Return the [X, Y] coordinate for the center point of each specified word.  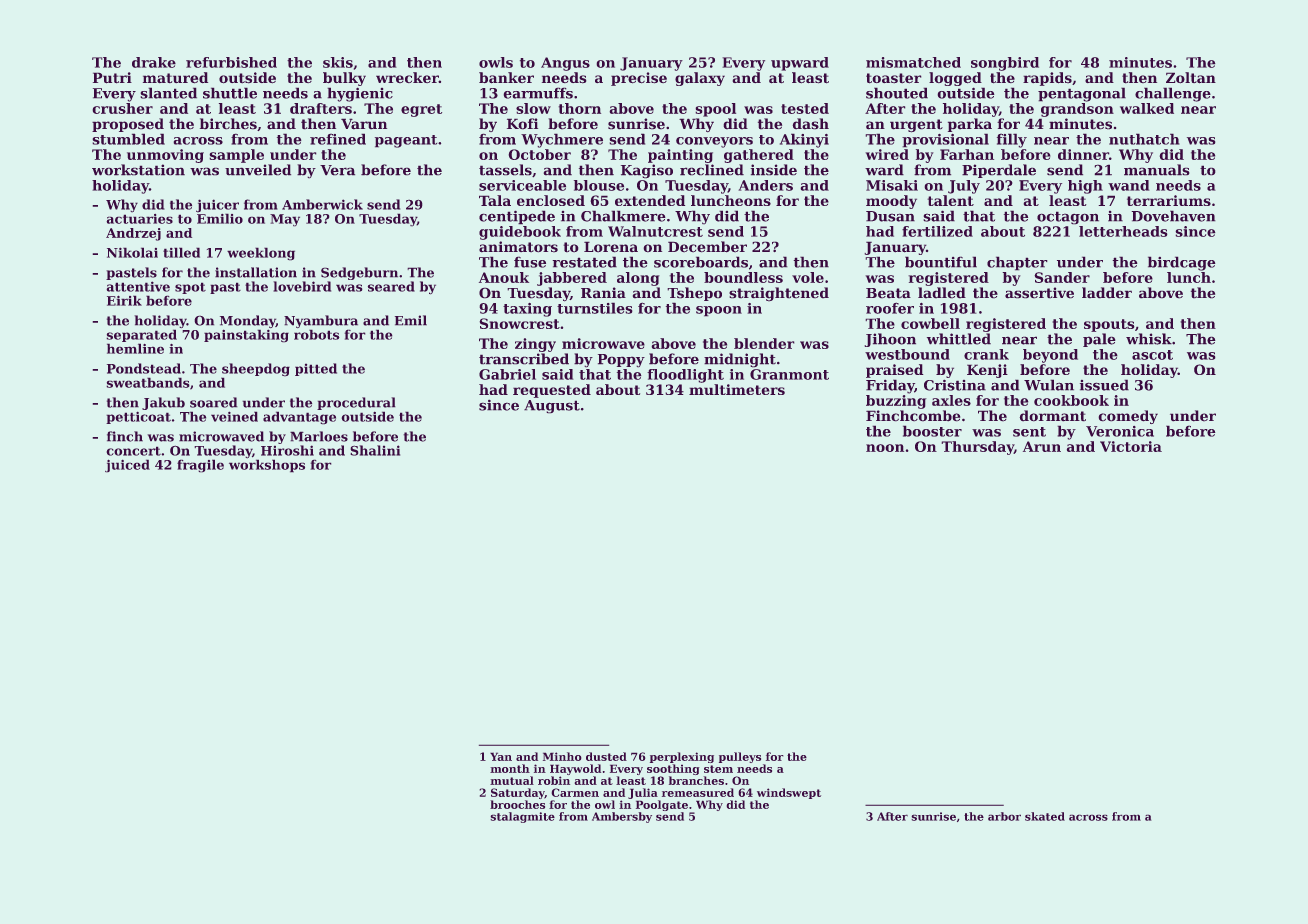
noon [885, 448]
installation [256, 272]
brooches [517, 804]
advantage [299, 418]
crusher [122, 108]
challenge [1173, 94]
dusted [606, 756]
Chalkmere [623, 216]
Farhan [967, 154]
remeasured [698, 792]
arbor [1004, 816]
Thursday [977, 448]
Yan [501, 756]
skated [1045, 816]
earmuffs [538, 93]
